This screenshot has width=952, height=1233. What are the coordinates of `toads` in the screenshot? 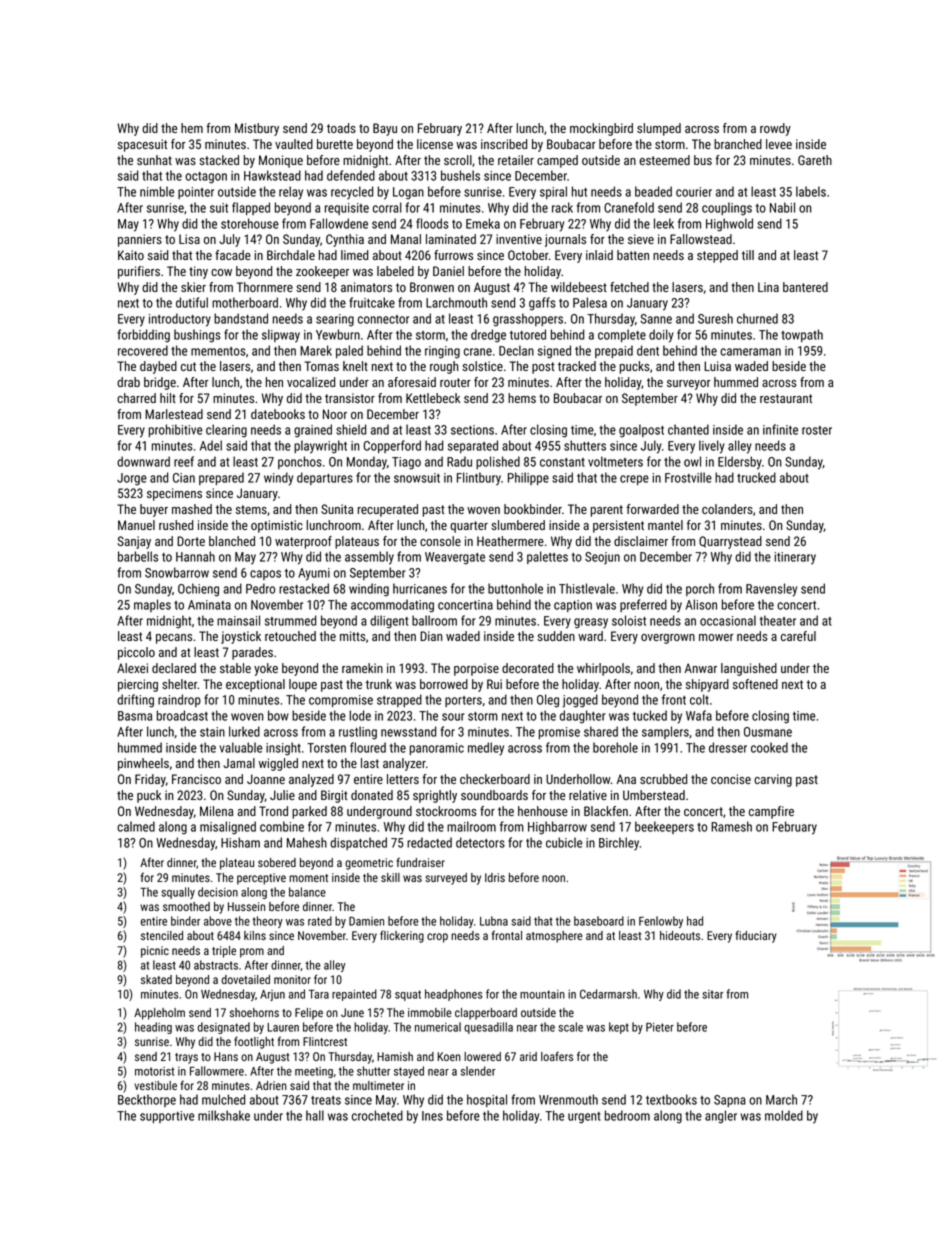 It's located at (341, 128).
